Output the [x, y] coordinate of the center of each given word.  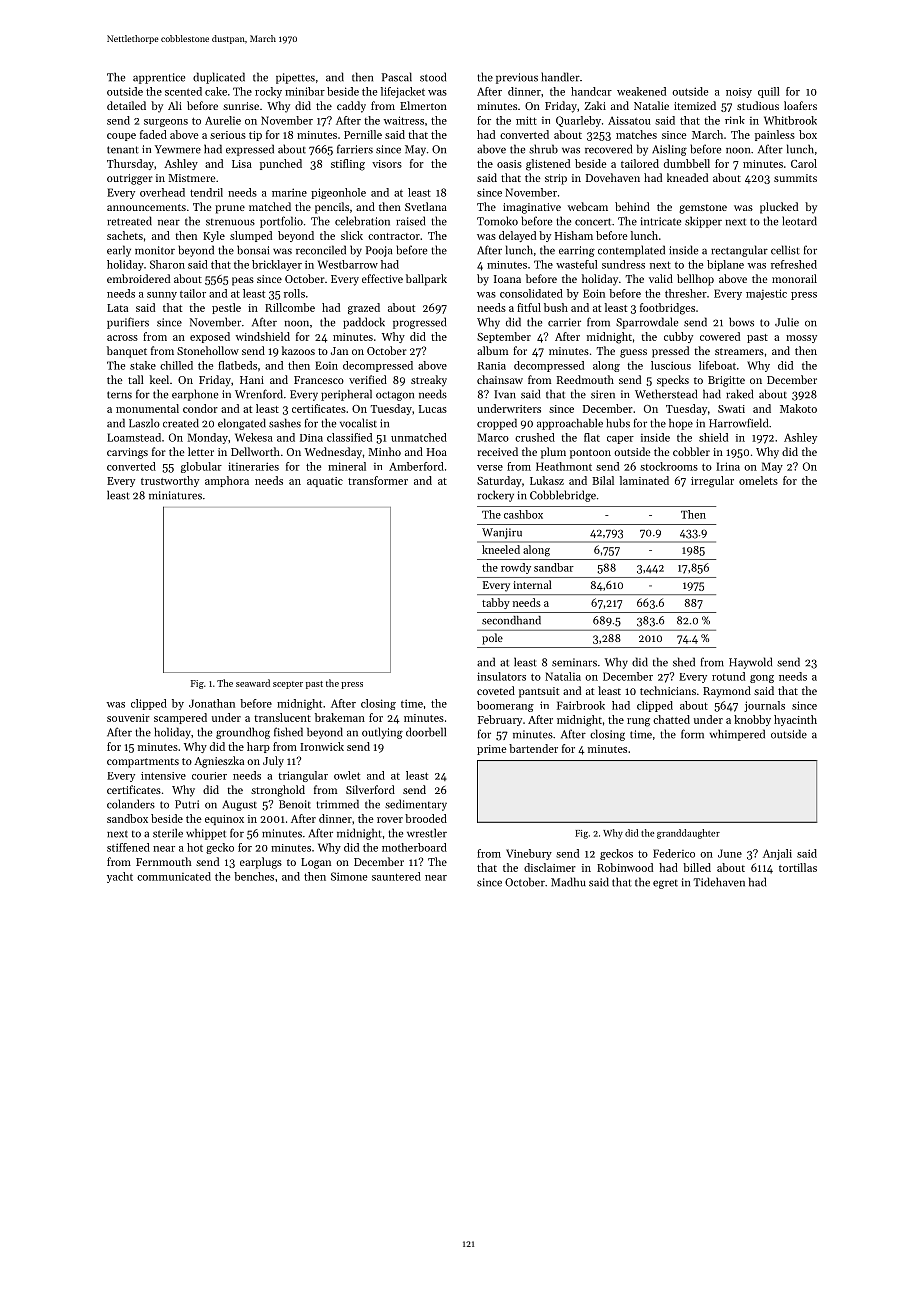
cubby [678, 337]
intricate [661, 221]
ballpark [426, 280]
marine [289, 192]
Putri [187, 804]
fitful [529, 307]
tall [136, 379]
